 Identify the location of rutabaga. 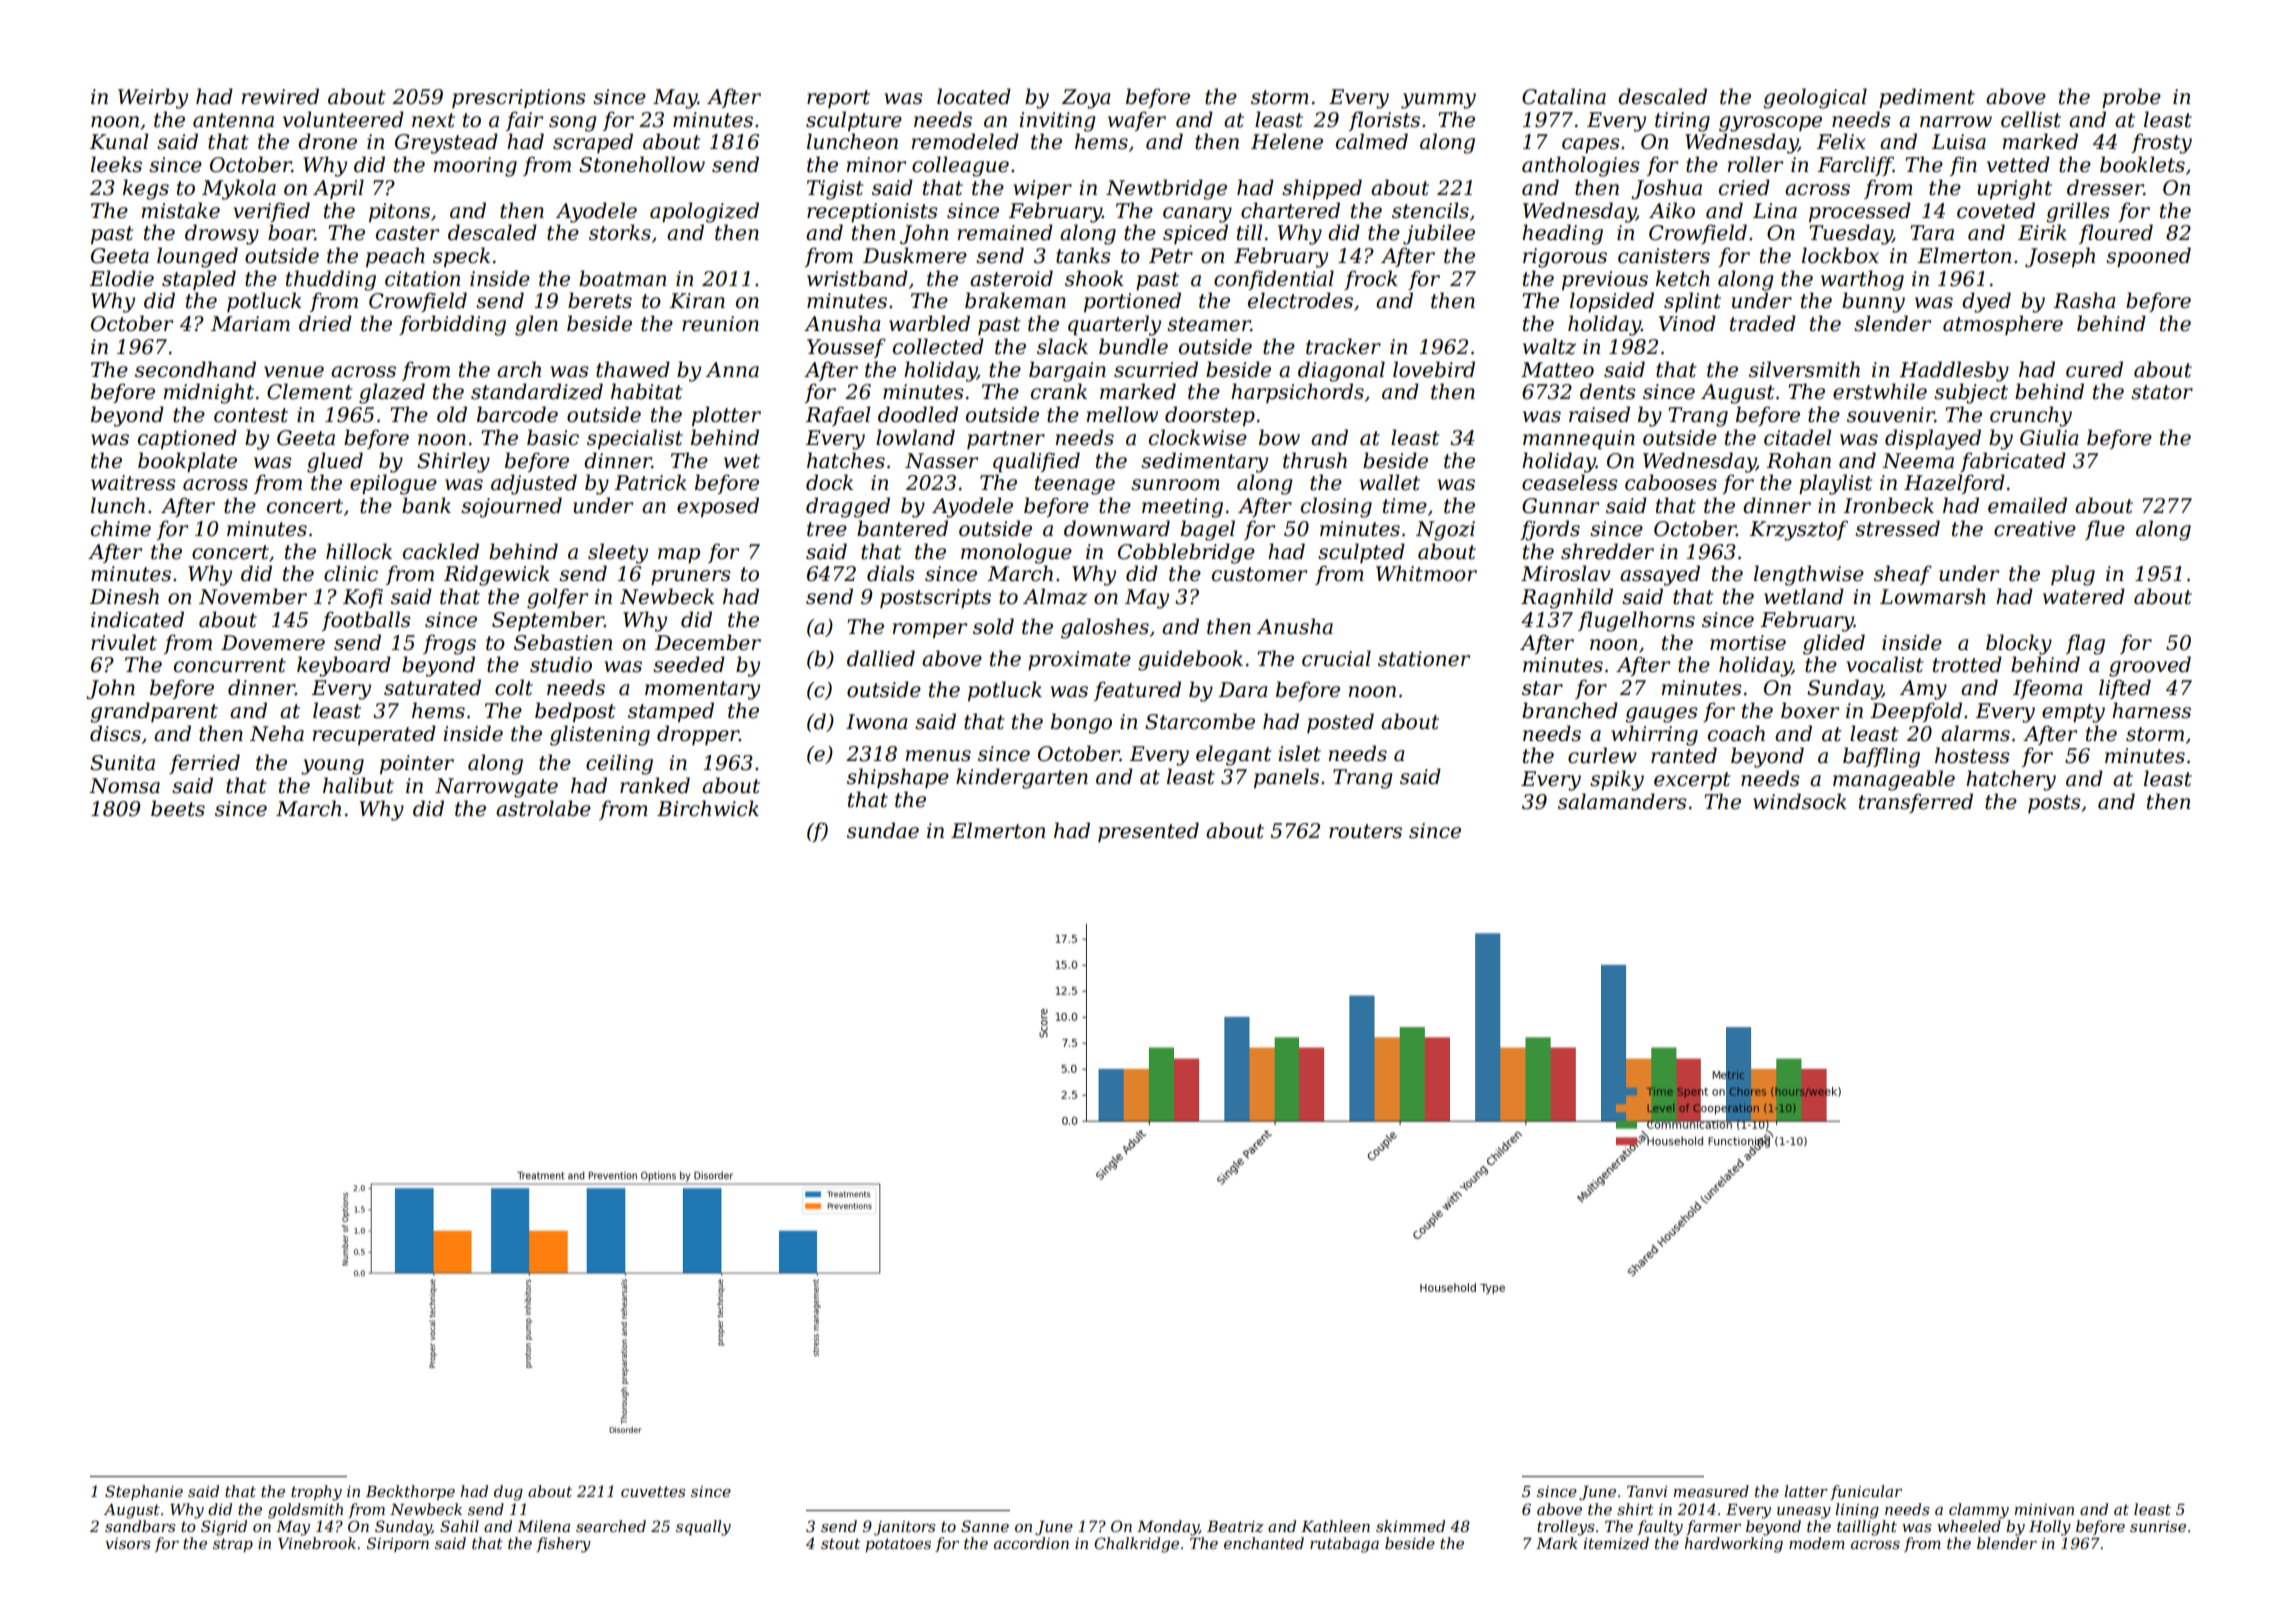
(1344, 1545).
